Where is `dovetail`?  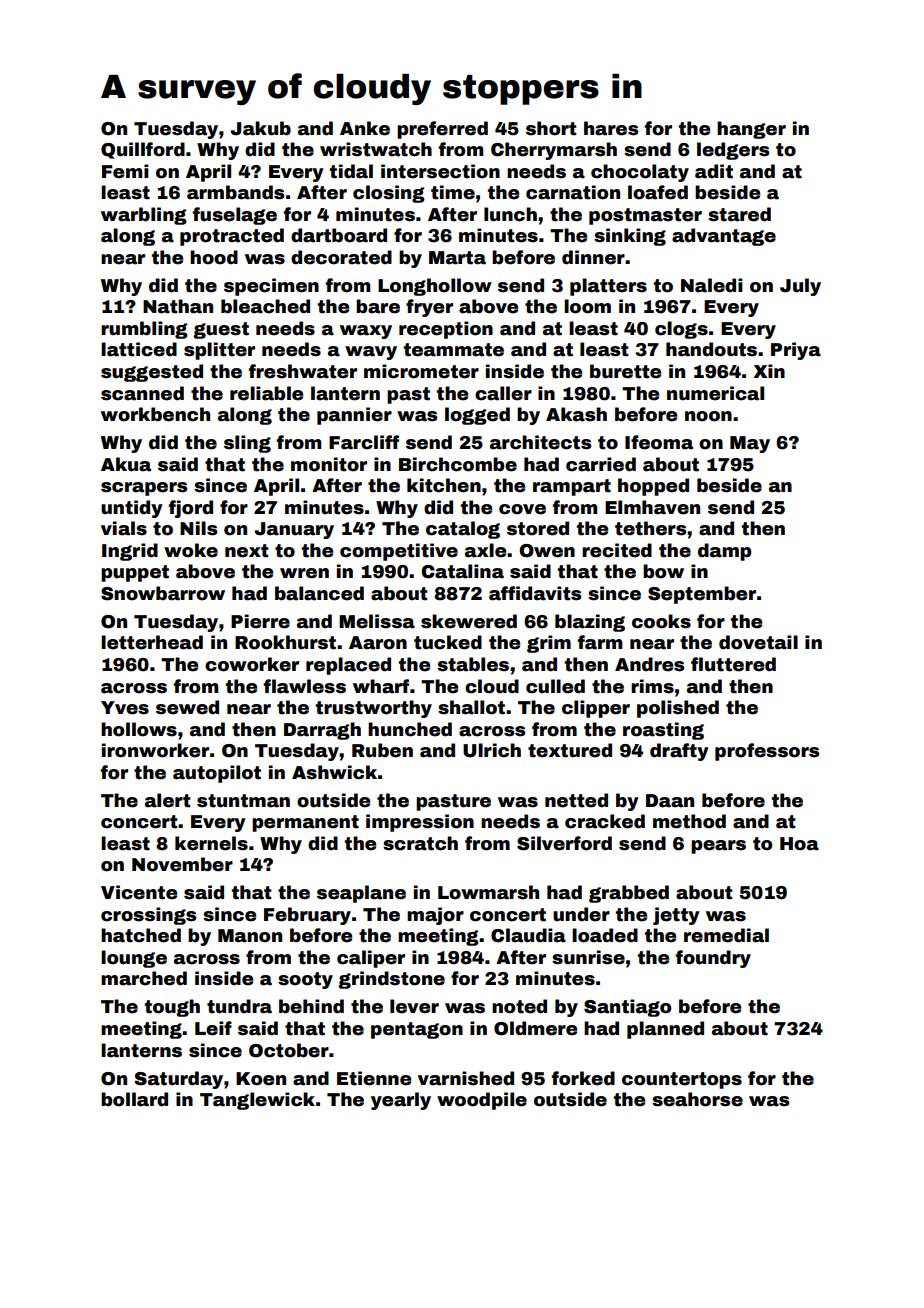
dovetail is located at coordinates (758, 642).
